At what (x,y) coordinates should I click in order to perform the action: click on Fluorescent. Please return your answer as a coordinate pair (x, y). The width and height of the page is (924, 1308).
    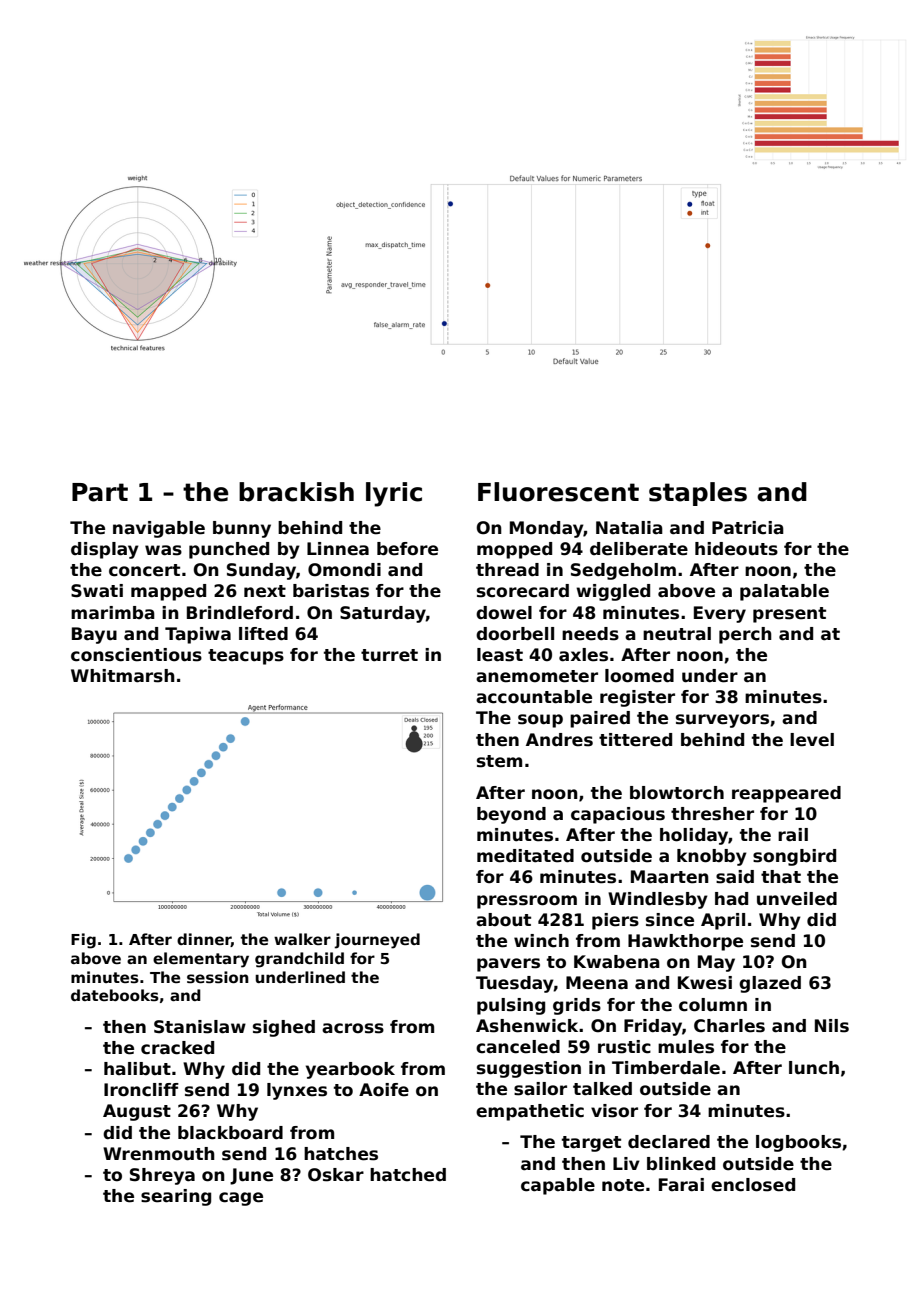
    Looking at the image, I should click on (558, 492).
